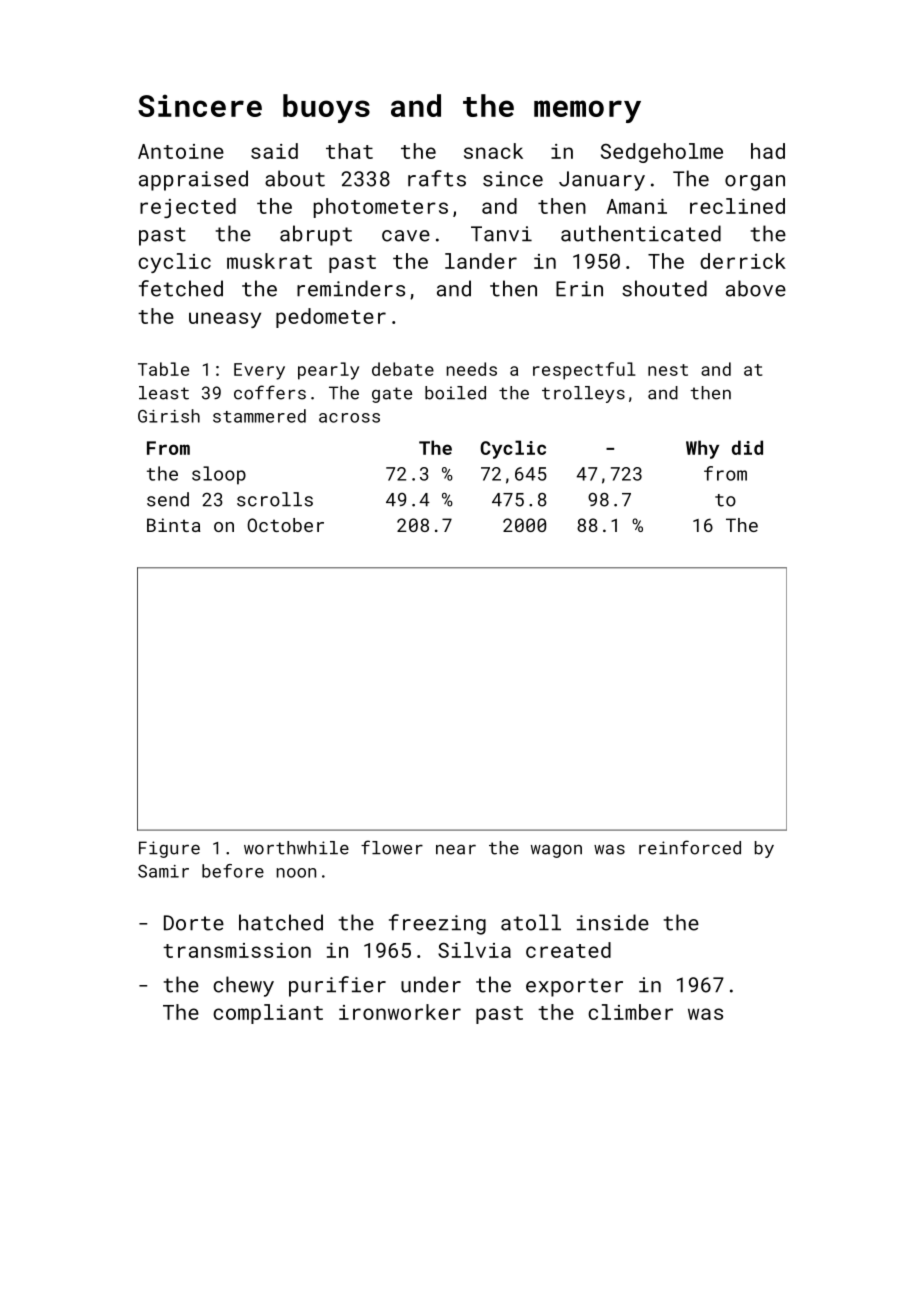  What do you see at coordinates (400, 1012) in the image?
I see `ironworker` at bounding box center [400, 1012].
